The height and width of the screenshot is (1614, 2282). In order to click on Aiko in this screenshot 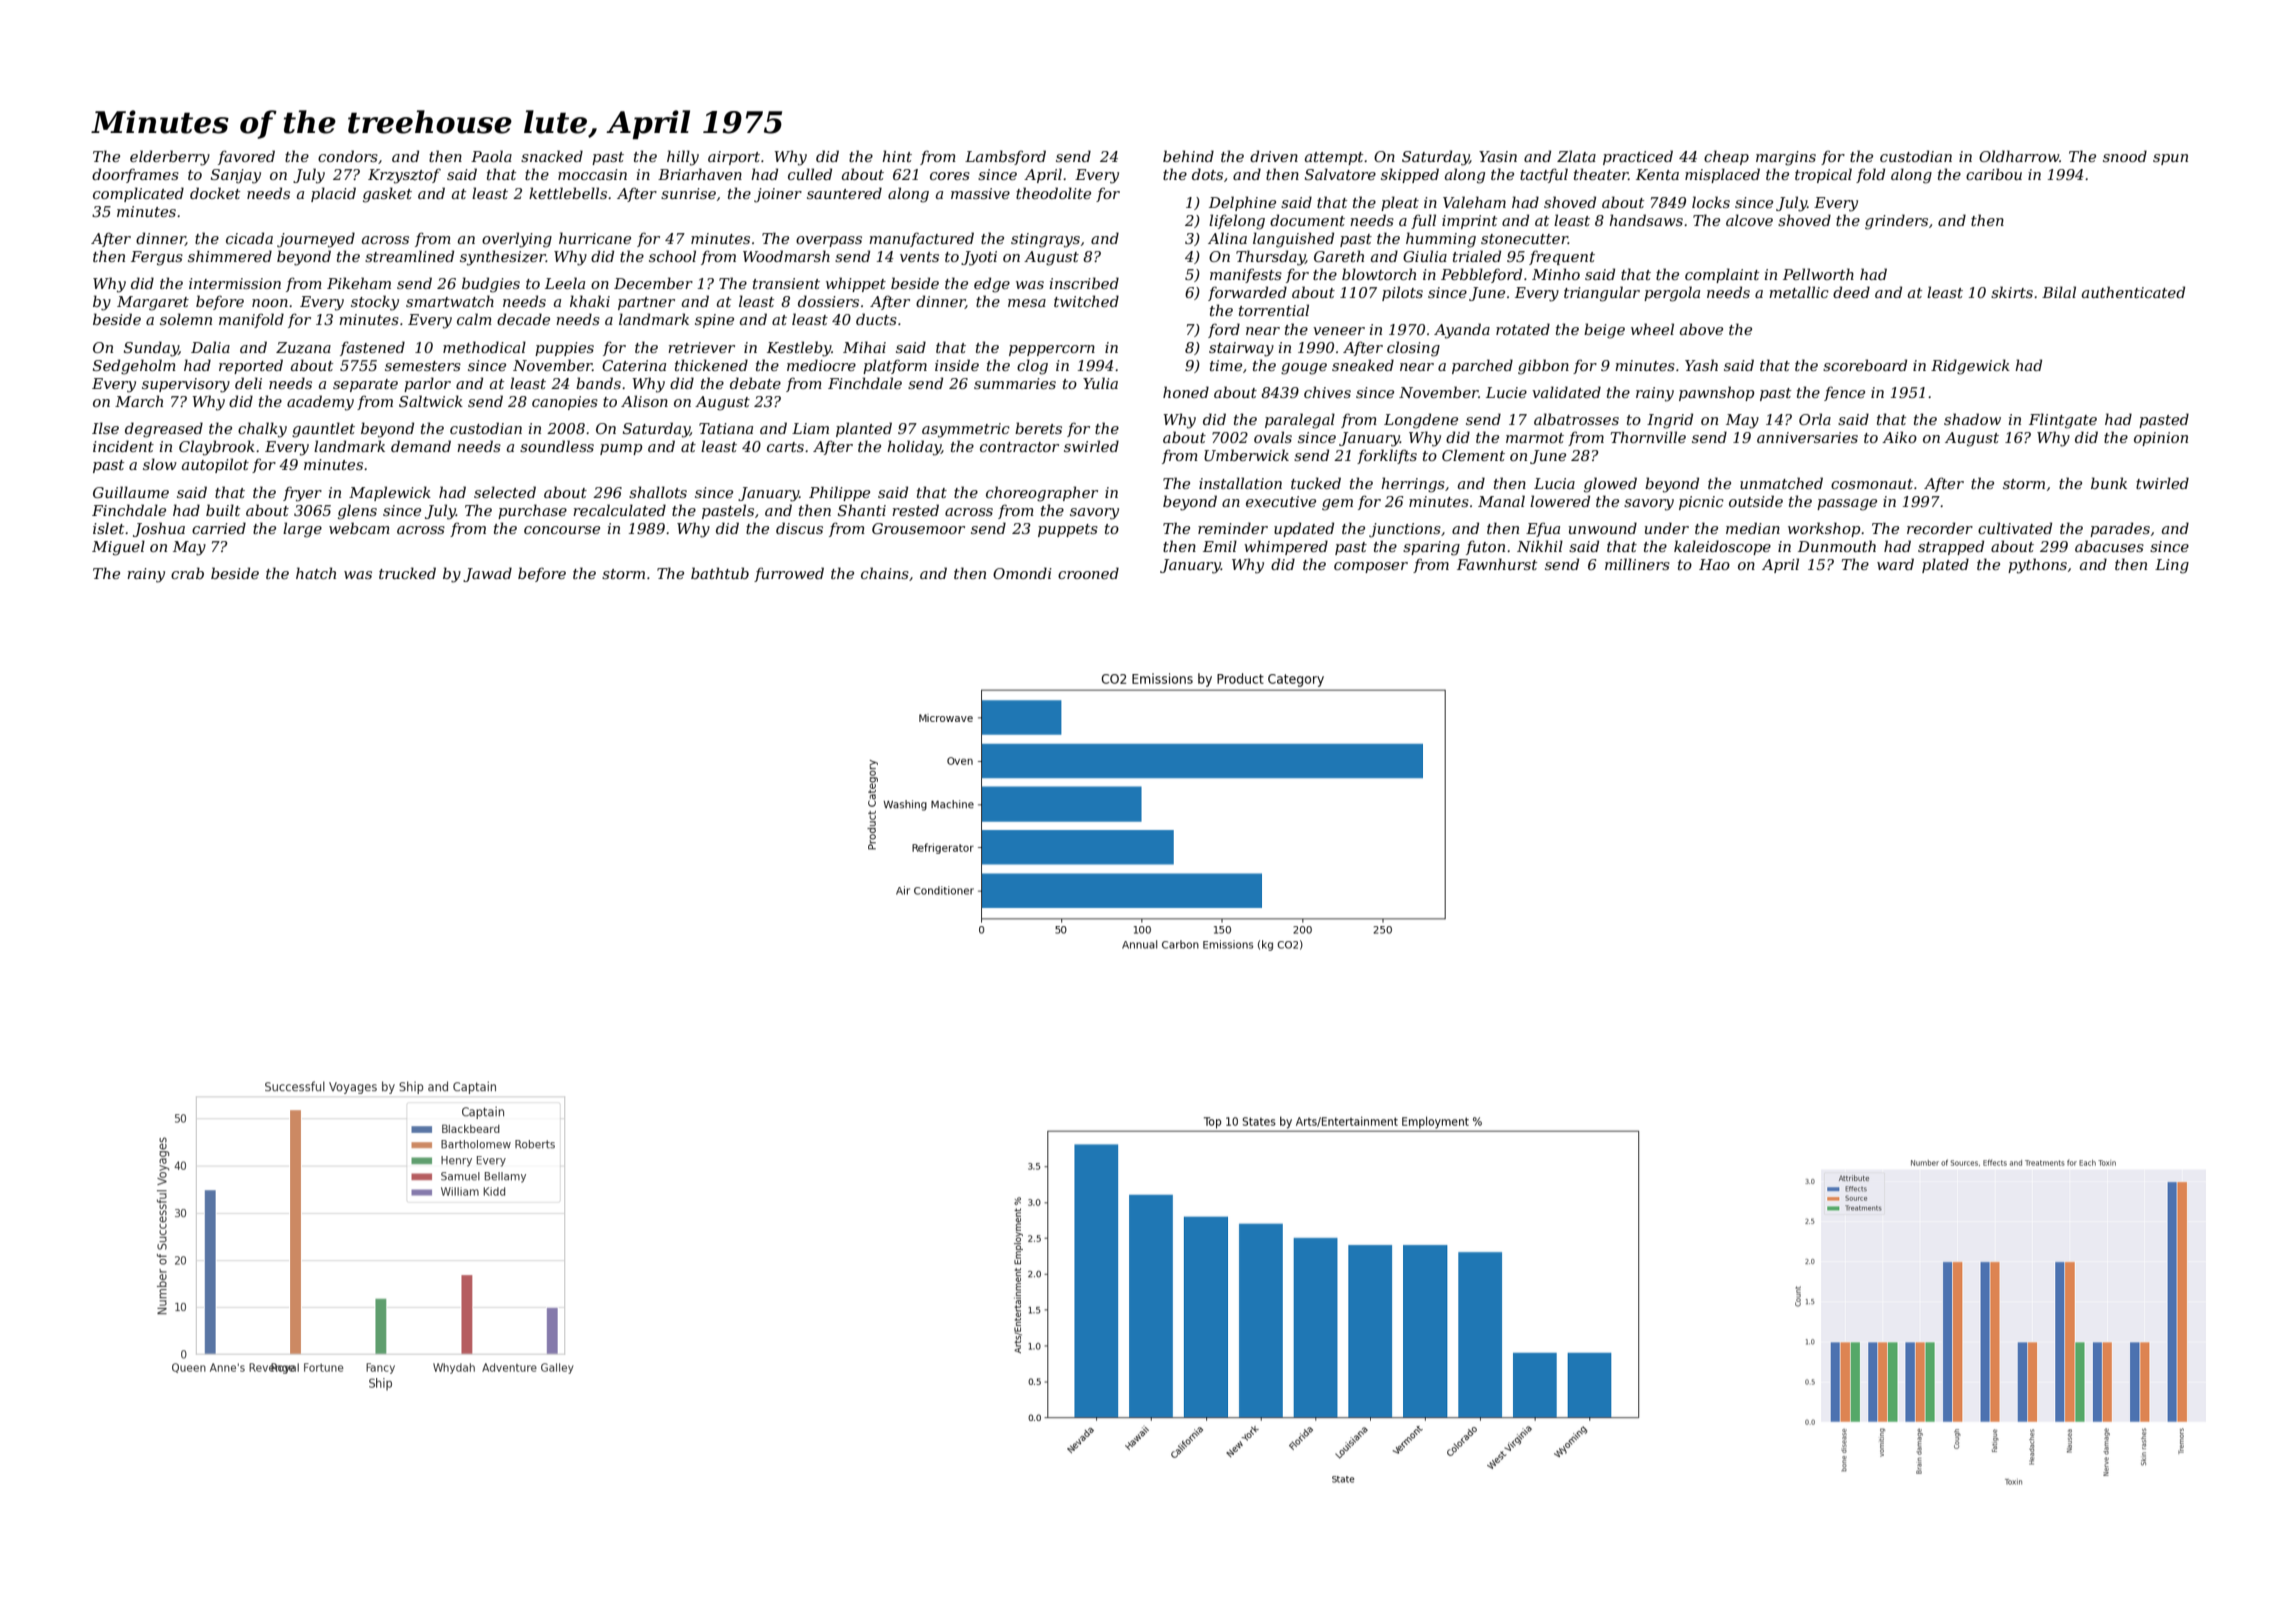, I will do `click(1899, 437)`.
